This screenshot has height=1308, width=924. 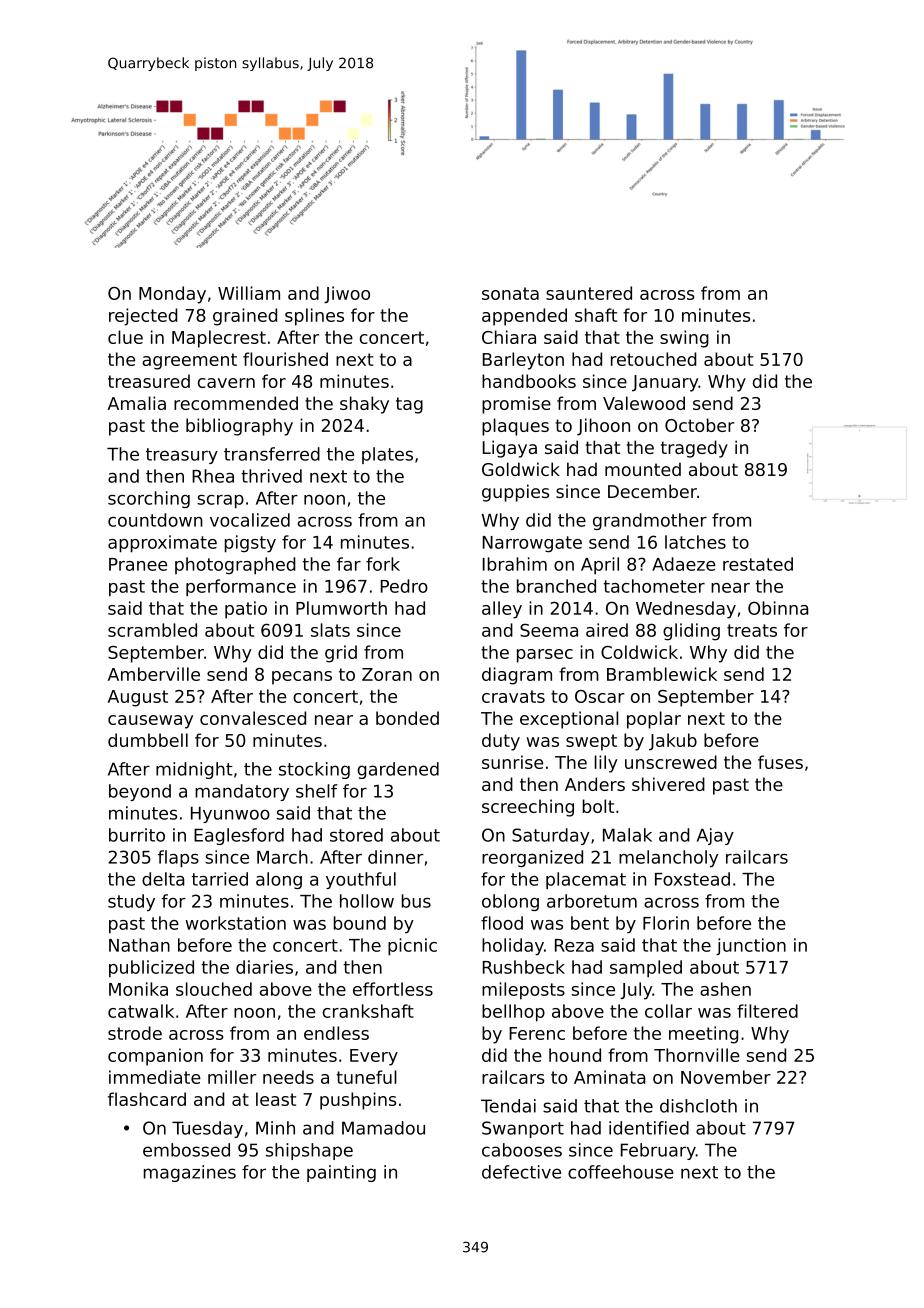 I want to click on Rushbeck, so click(x=524, y=967).
